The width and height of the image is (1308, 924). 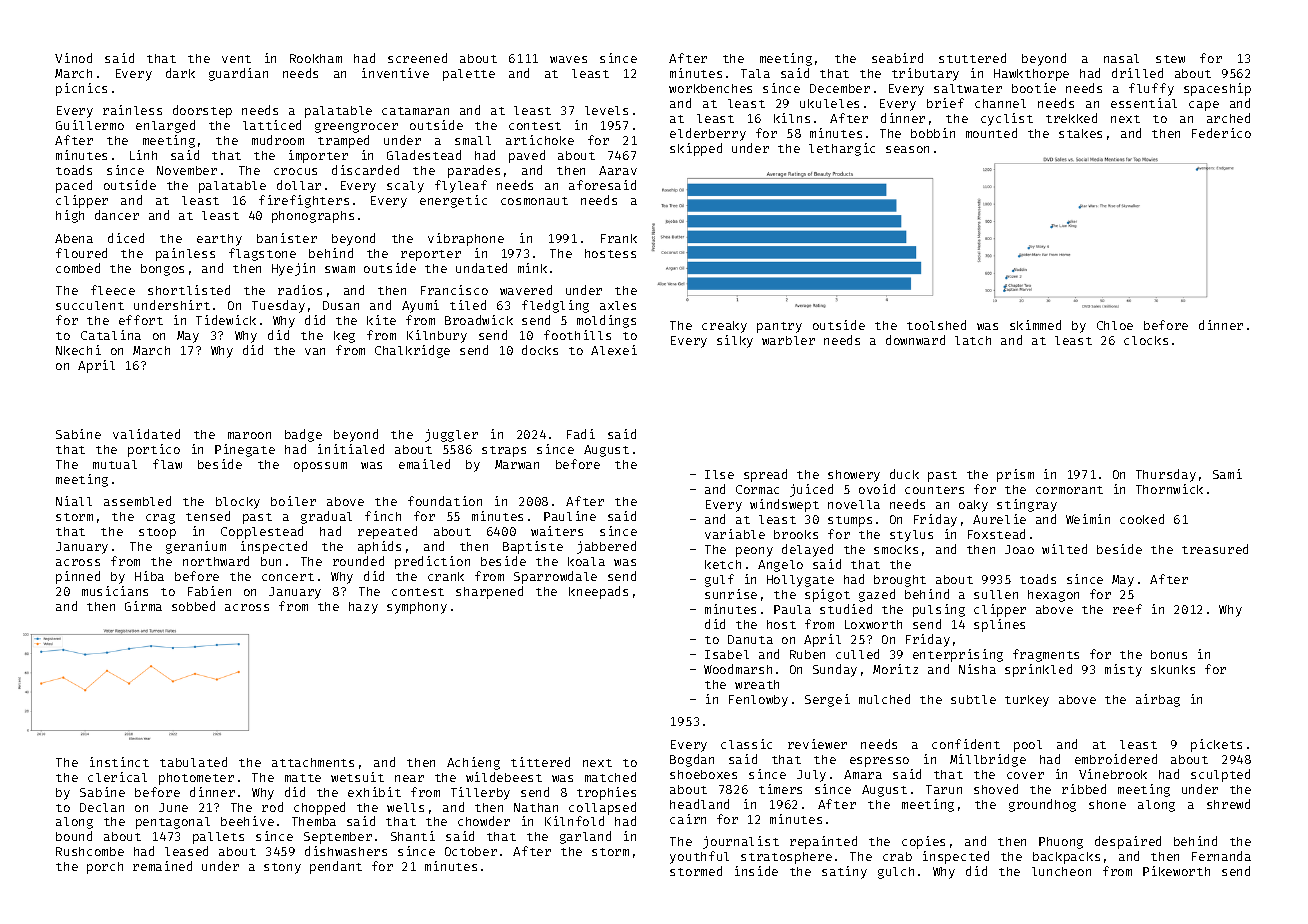 I want to click on attachments, so click(x=313, y=762).
